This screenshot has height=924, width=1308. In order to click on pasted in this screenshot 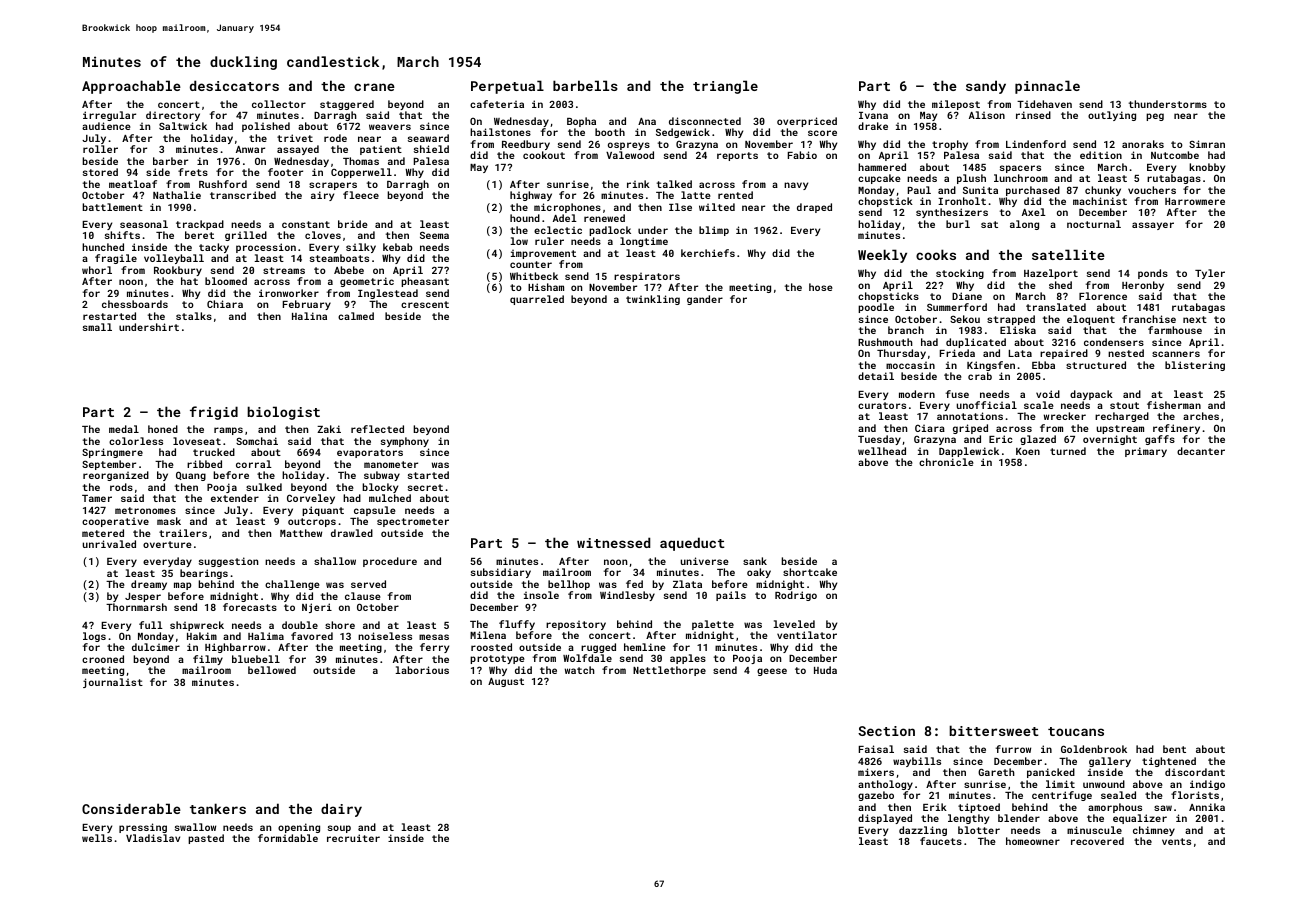, I will do `click(206, 839)`.
